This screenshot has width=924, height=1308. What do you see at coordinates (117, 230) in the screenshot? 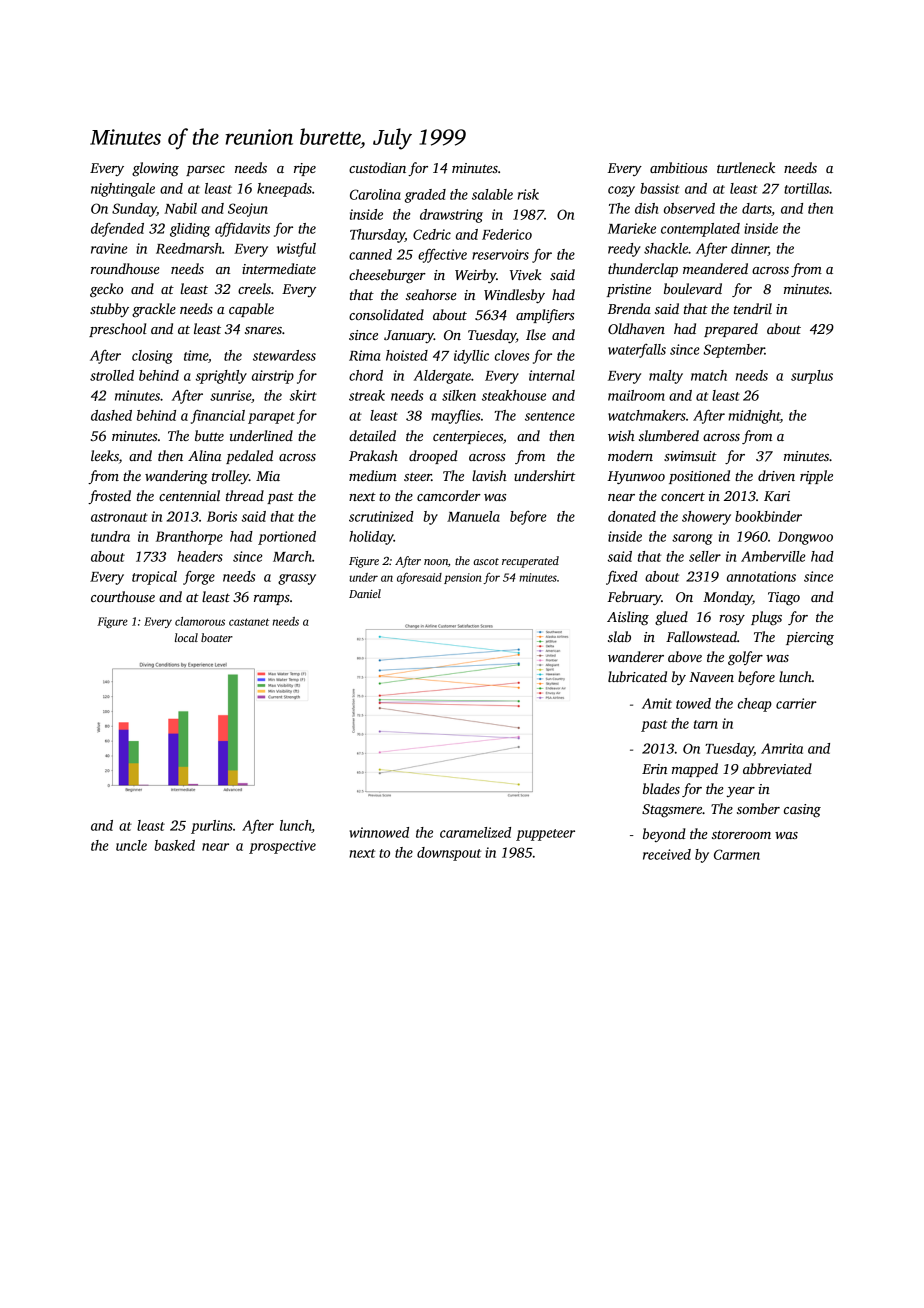
I see `defended` at bounding box center [117, 230].
